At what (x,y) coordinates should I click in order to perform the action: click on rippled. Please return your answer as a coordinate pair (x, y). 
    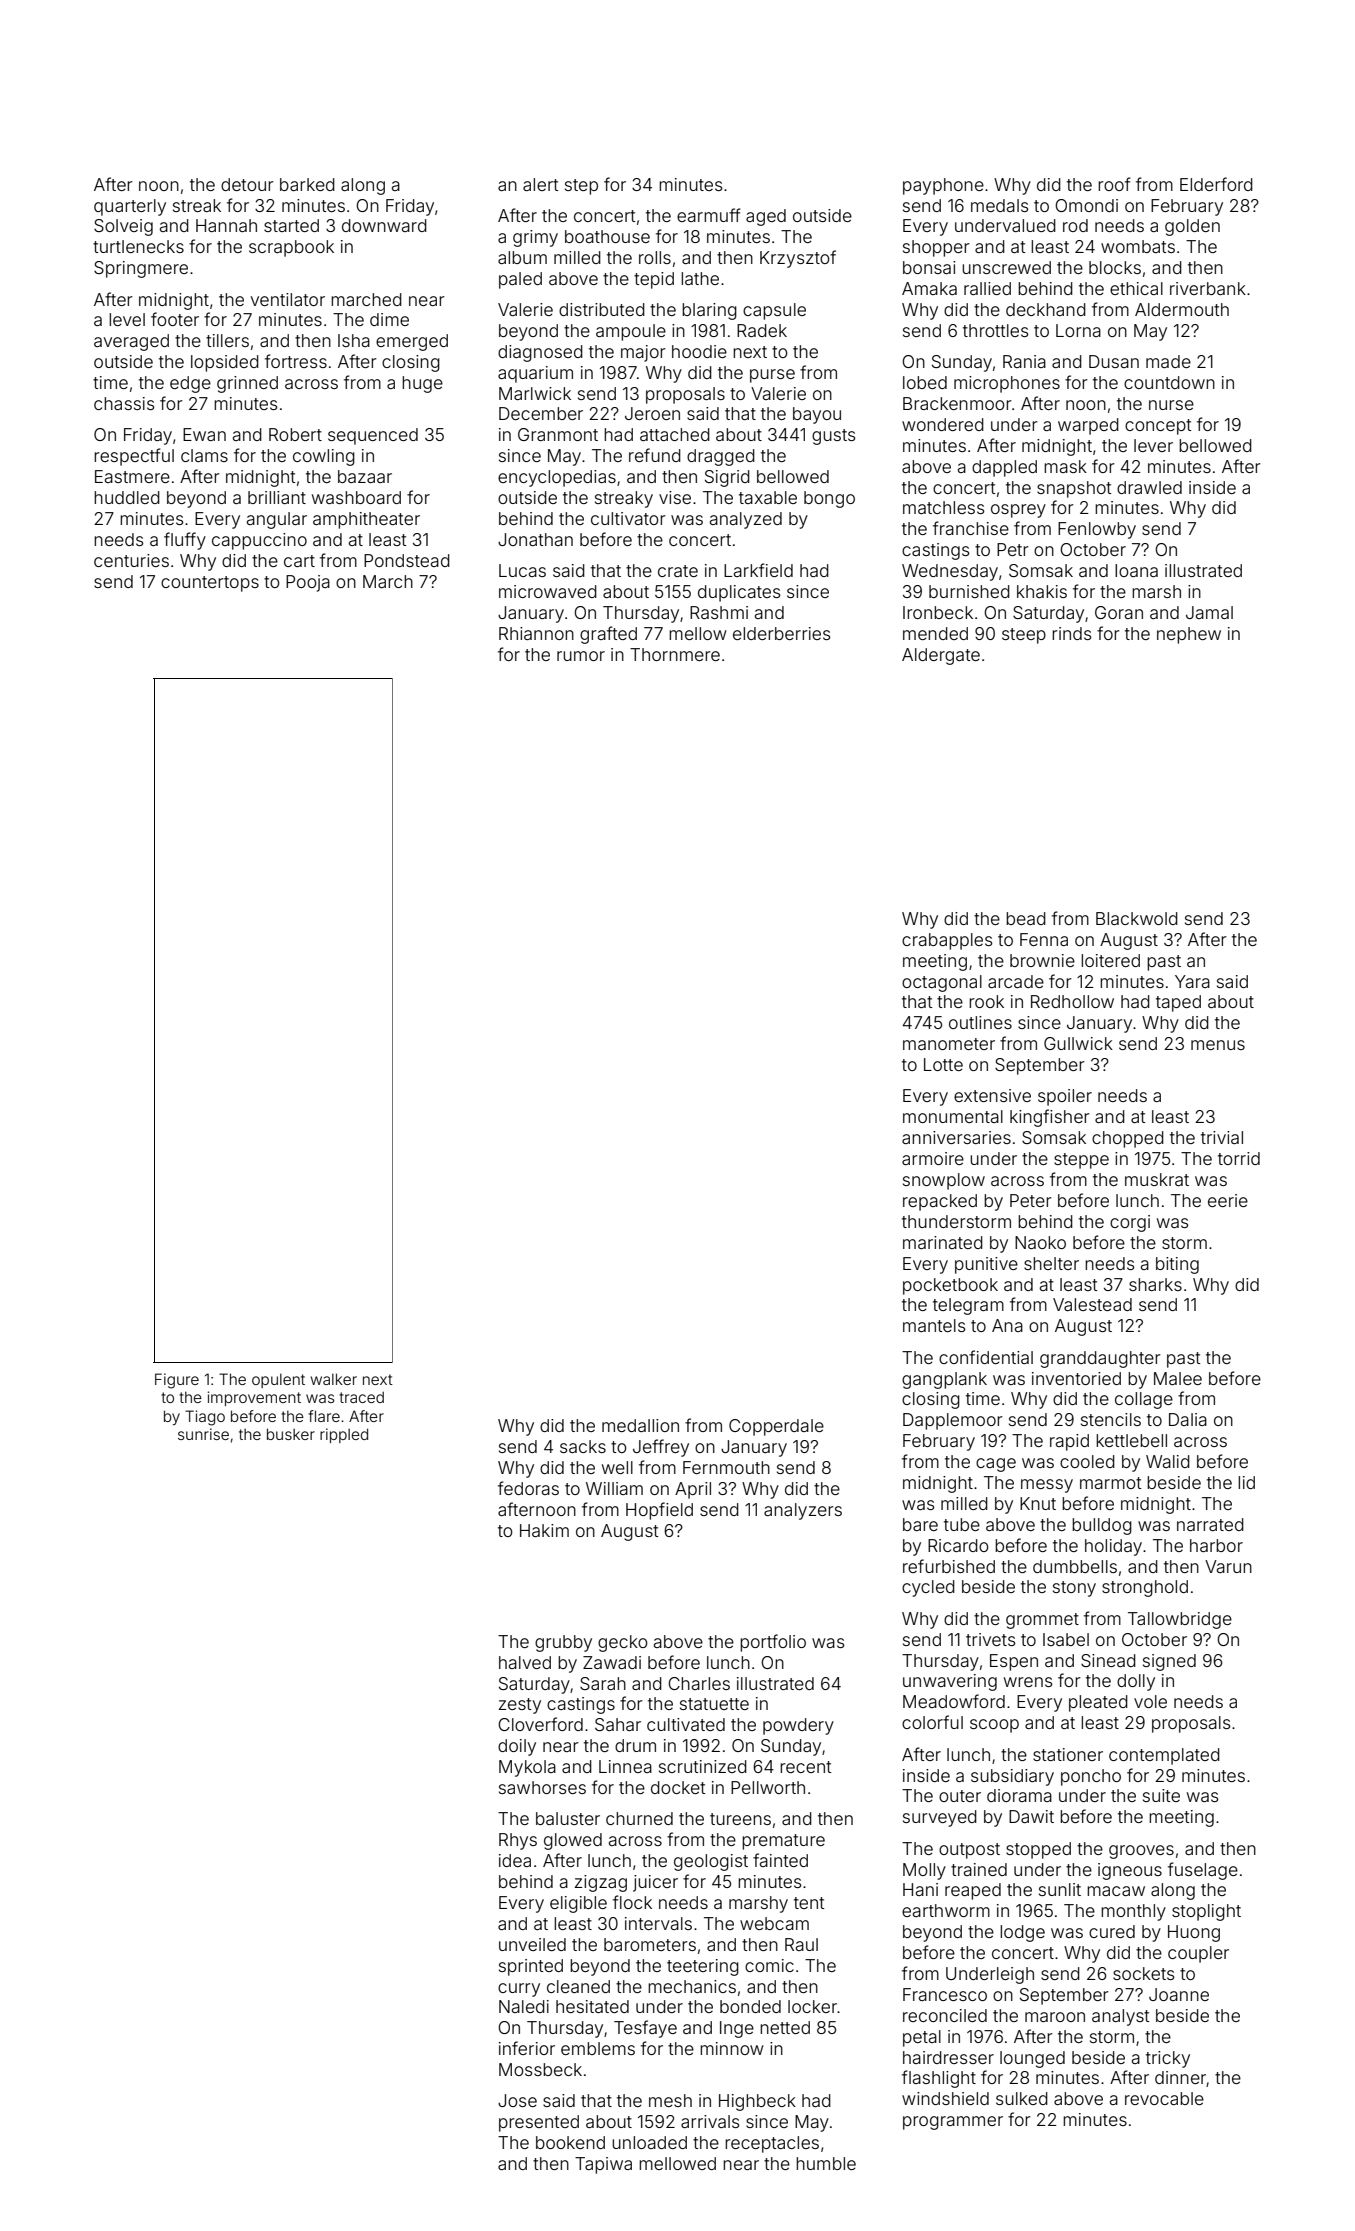
    Looking at the image, I should click on (344, 1435).
